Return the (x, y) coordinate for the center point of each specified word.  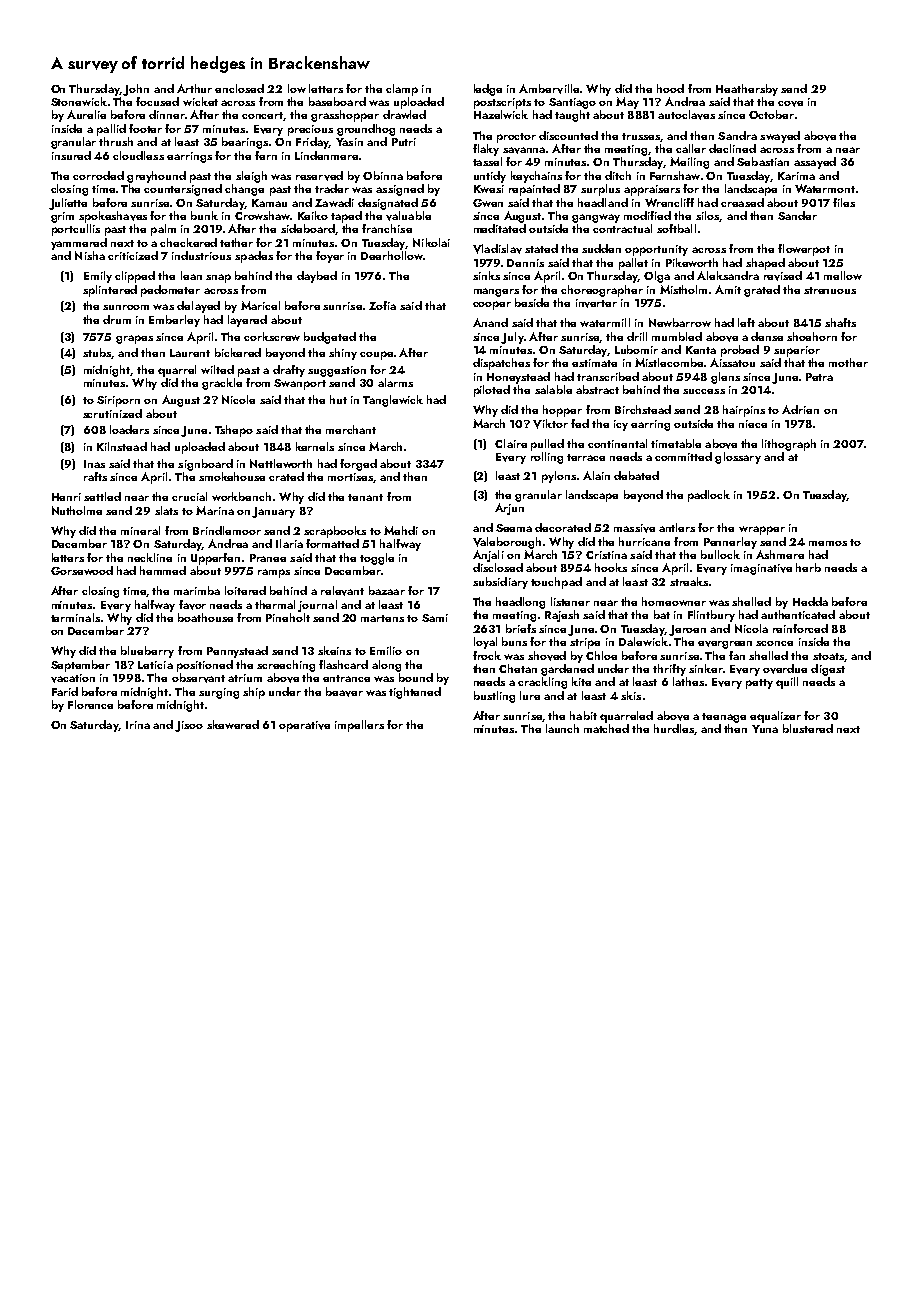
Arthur (194, 88)
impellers (359, 726)
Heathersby (747, 90)
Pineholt (288, 617)
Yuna (765, 729)
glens (725, 378)
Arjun (509, 509)
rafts (95, 476)
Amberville (549, 89)
